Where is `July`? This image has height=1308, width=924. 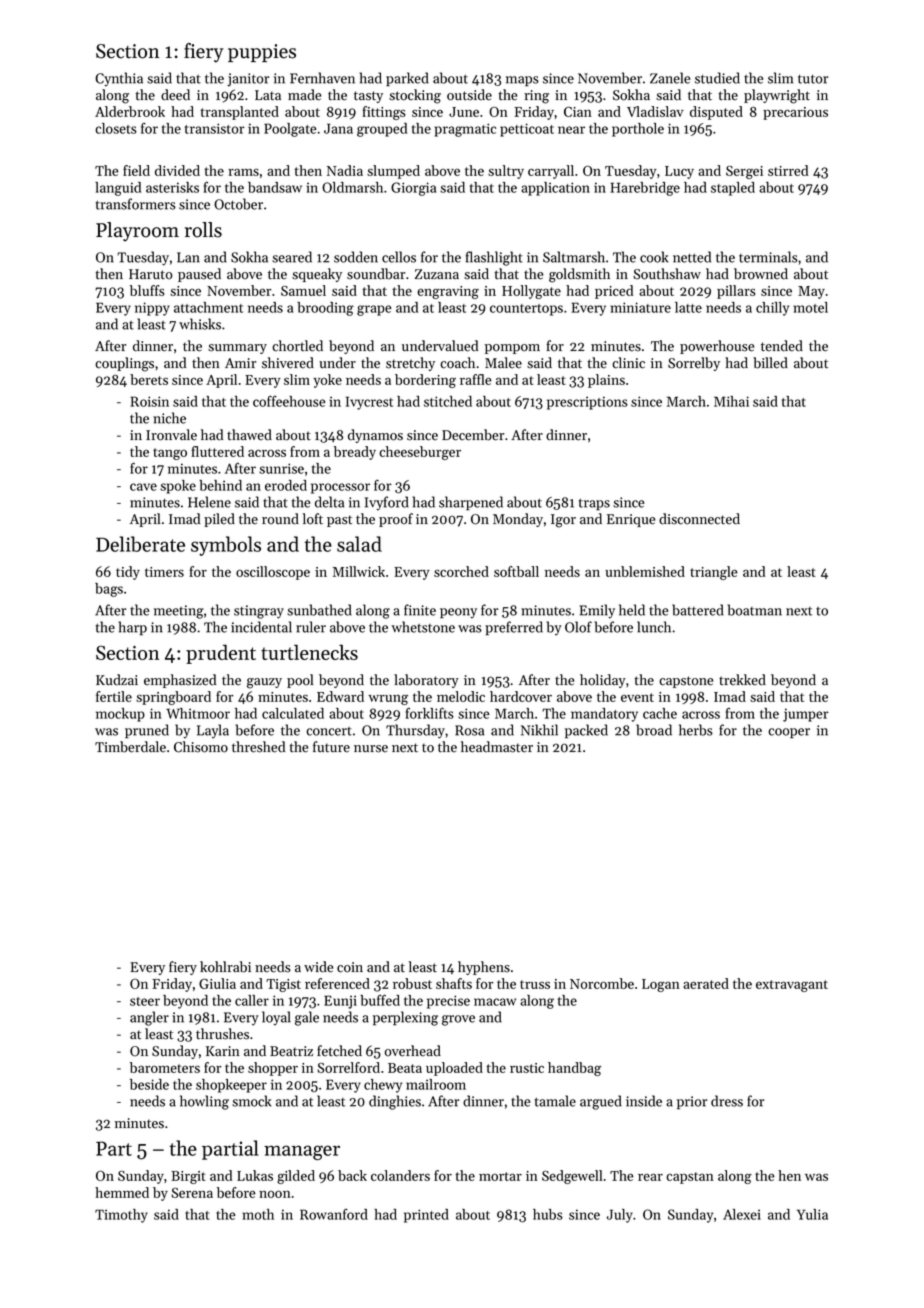
July is located at coordinates (620, 1216).
